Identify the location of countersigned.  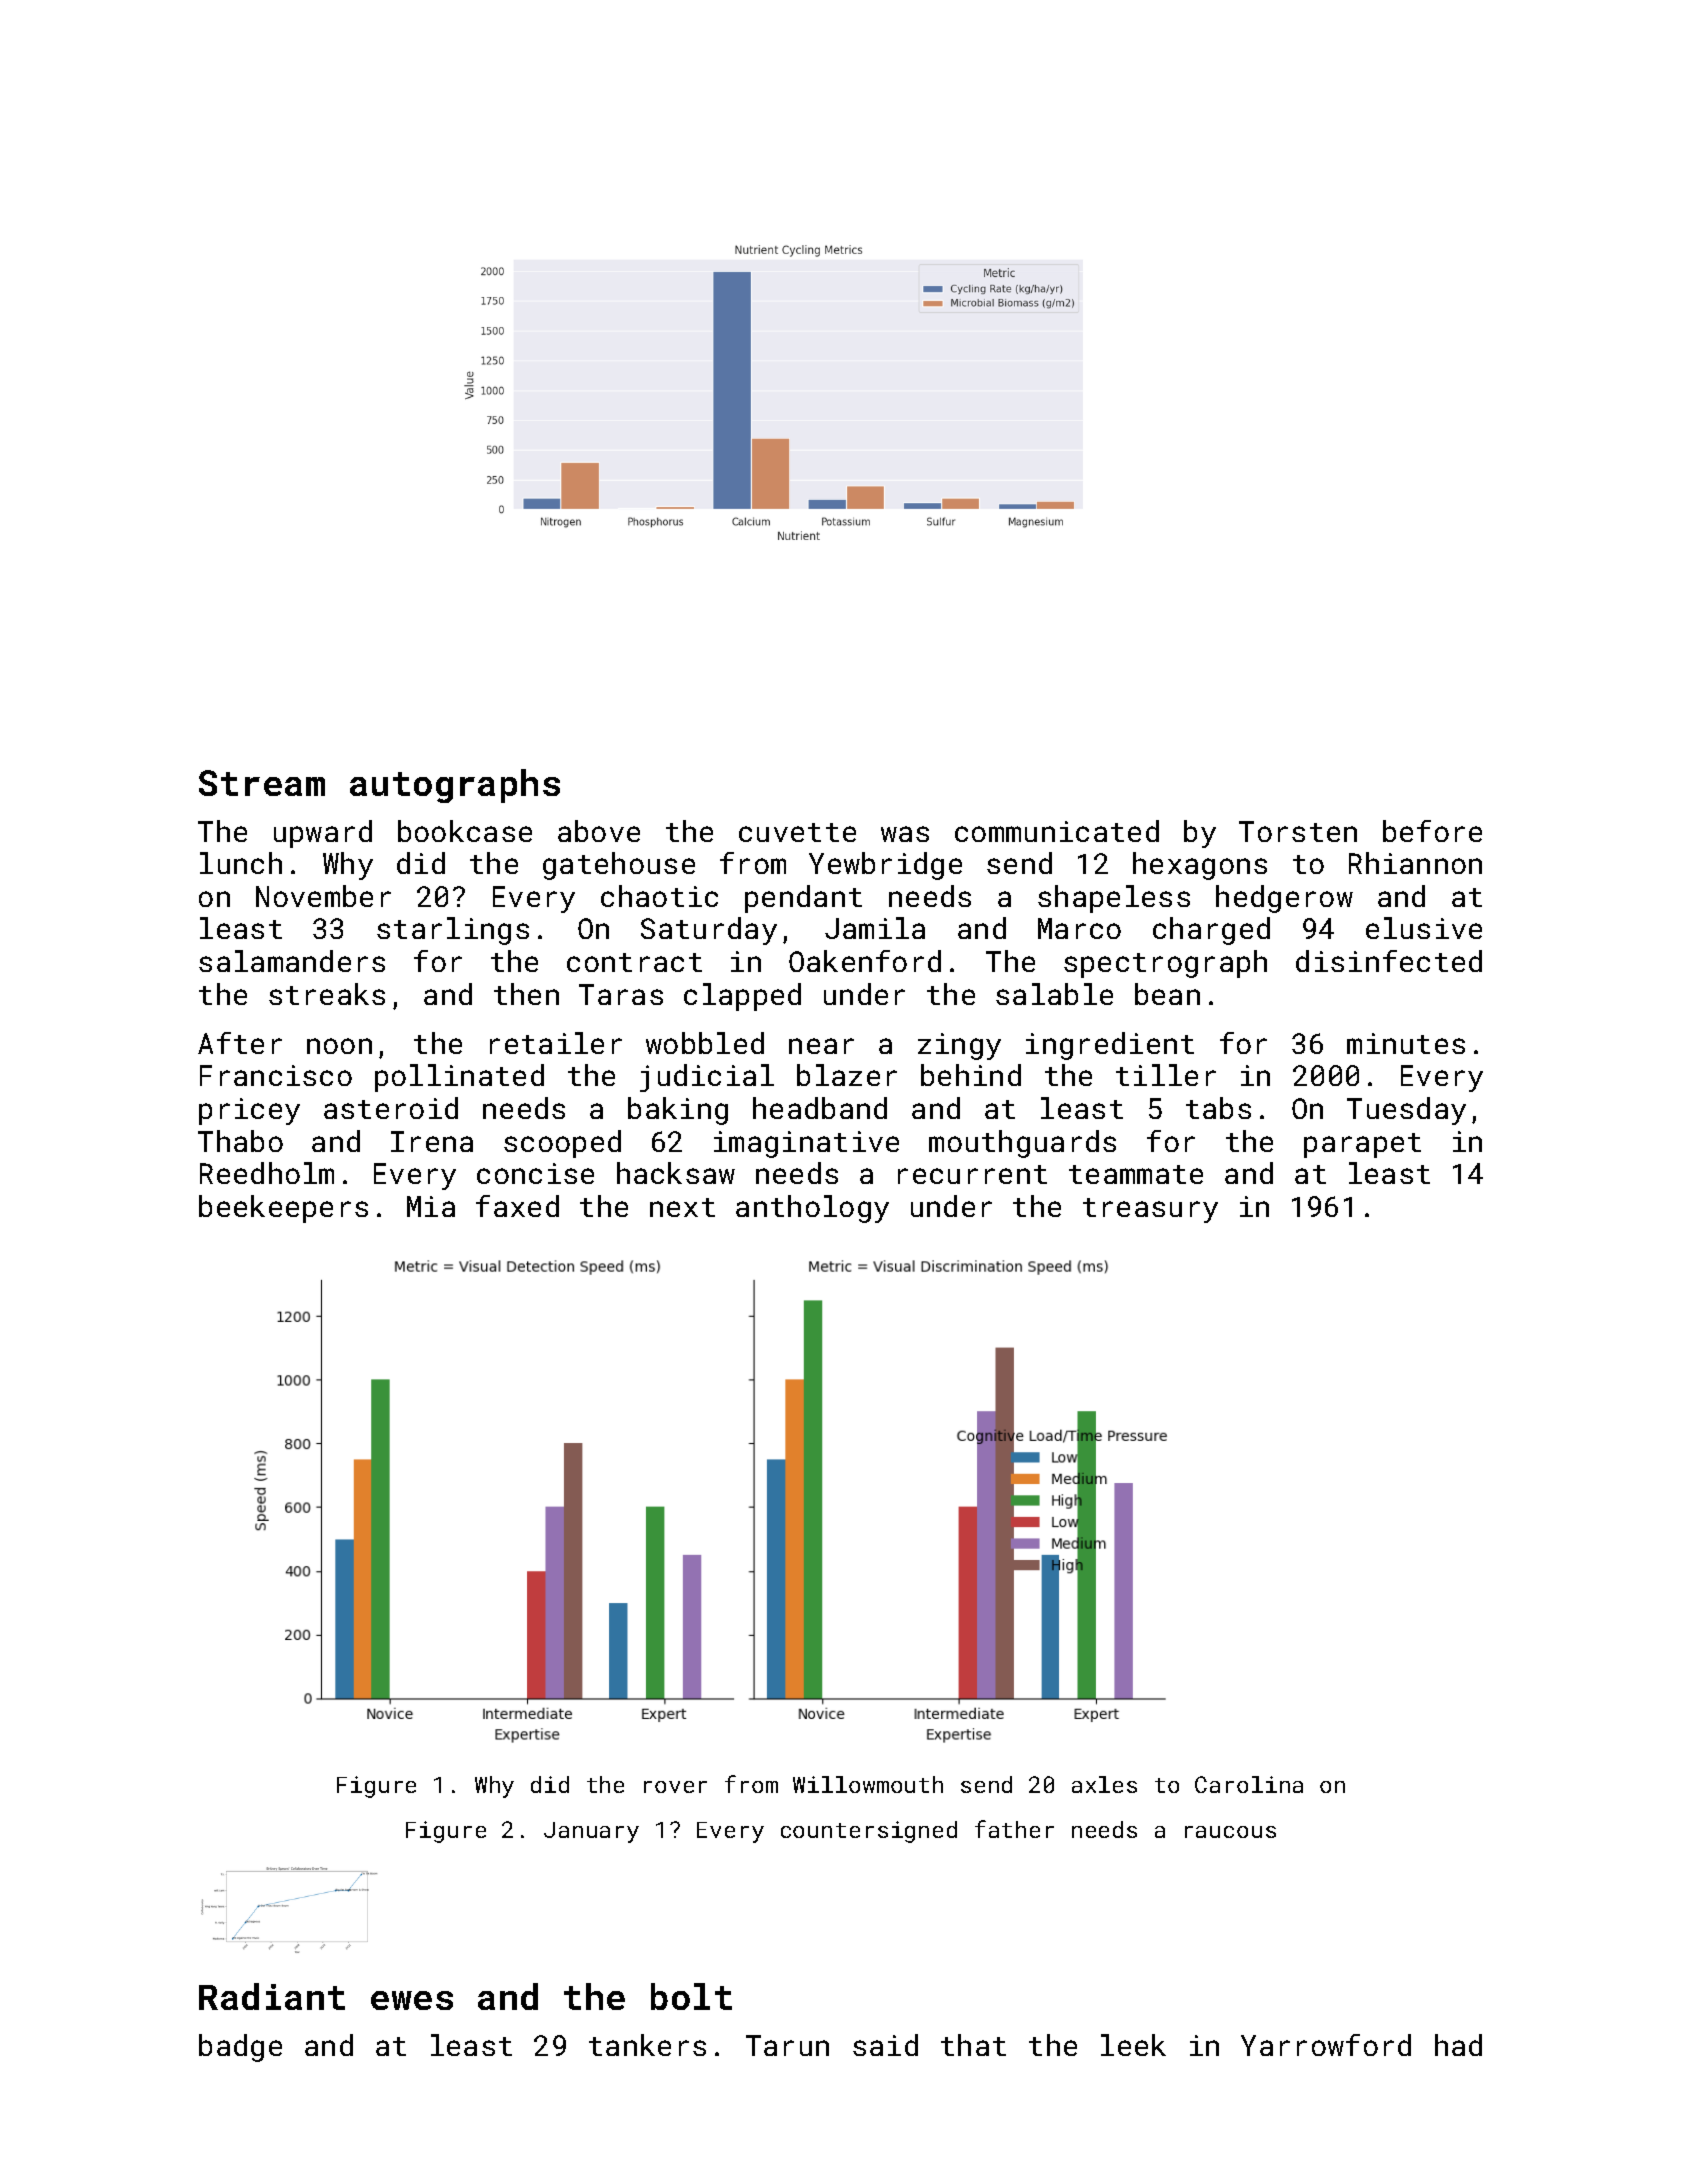
(869, 1832).
